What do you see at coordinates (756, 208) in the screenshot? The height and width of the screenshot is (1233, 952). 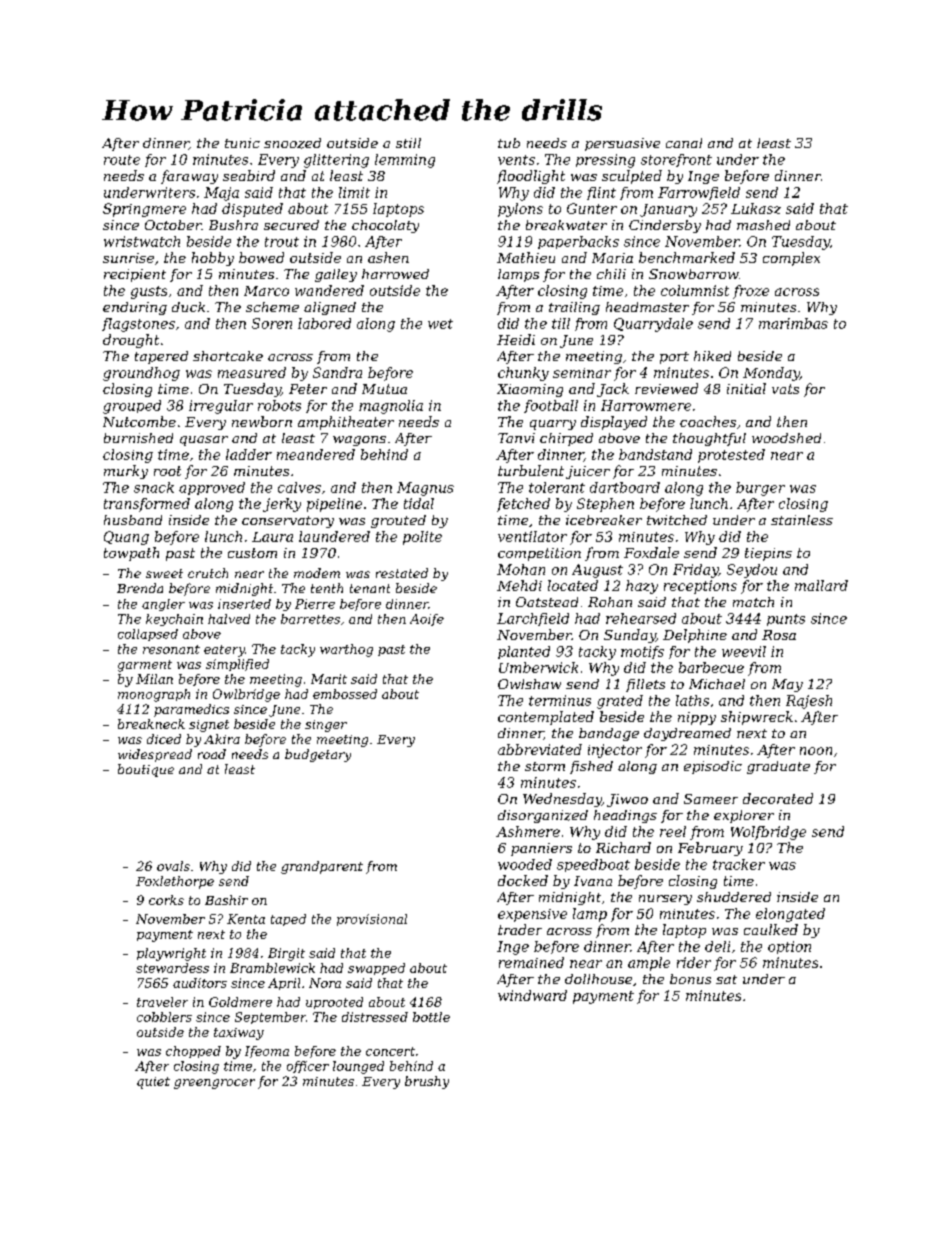 I see `Lukasz` at bounding box center [756, 208].
